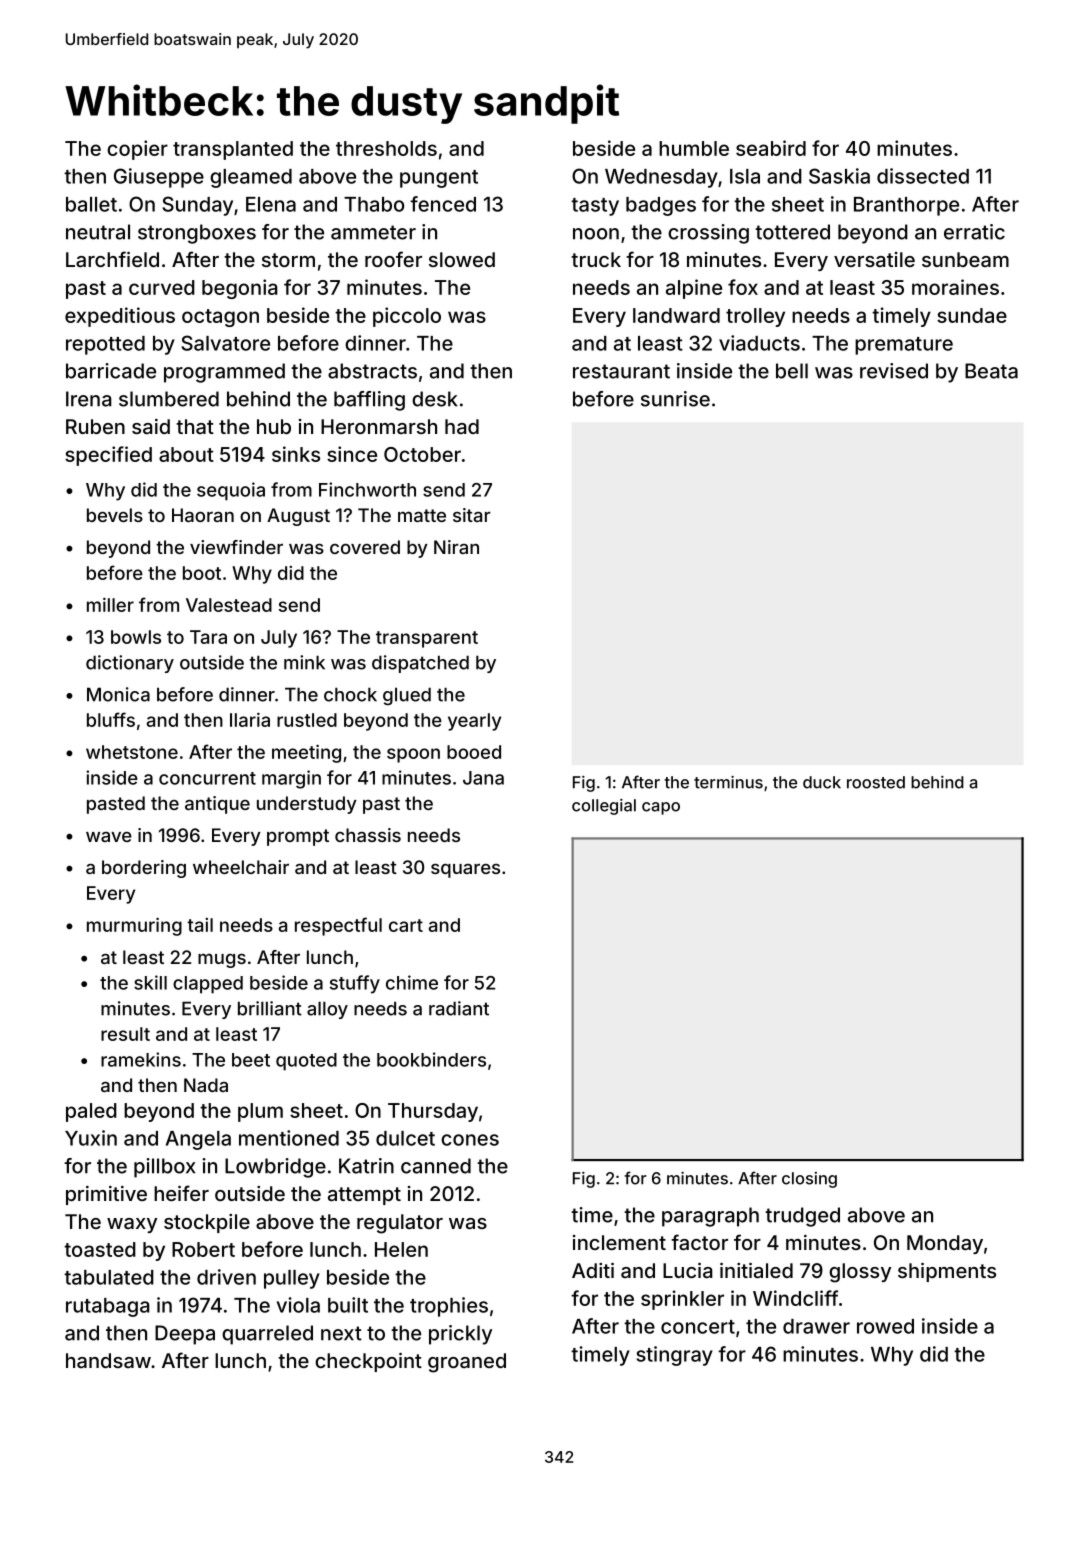 The height and width of the screenshot is (1545, 1088). What do you see at coordinates (676, 315) in the screenshot?
I see `landward` at bounding box center [676, 315].
